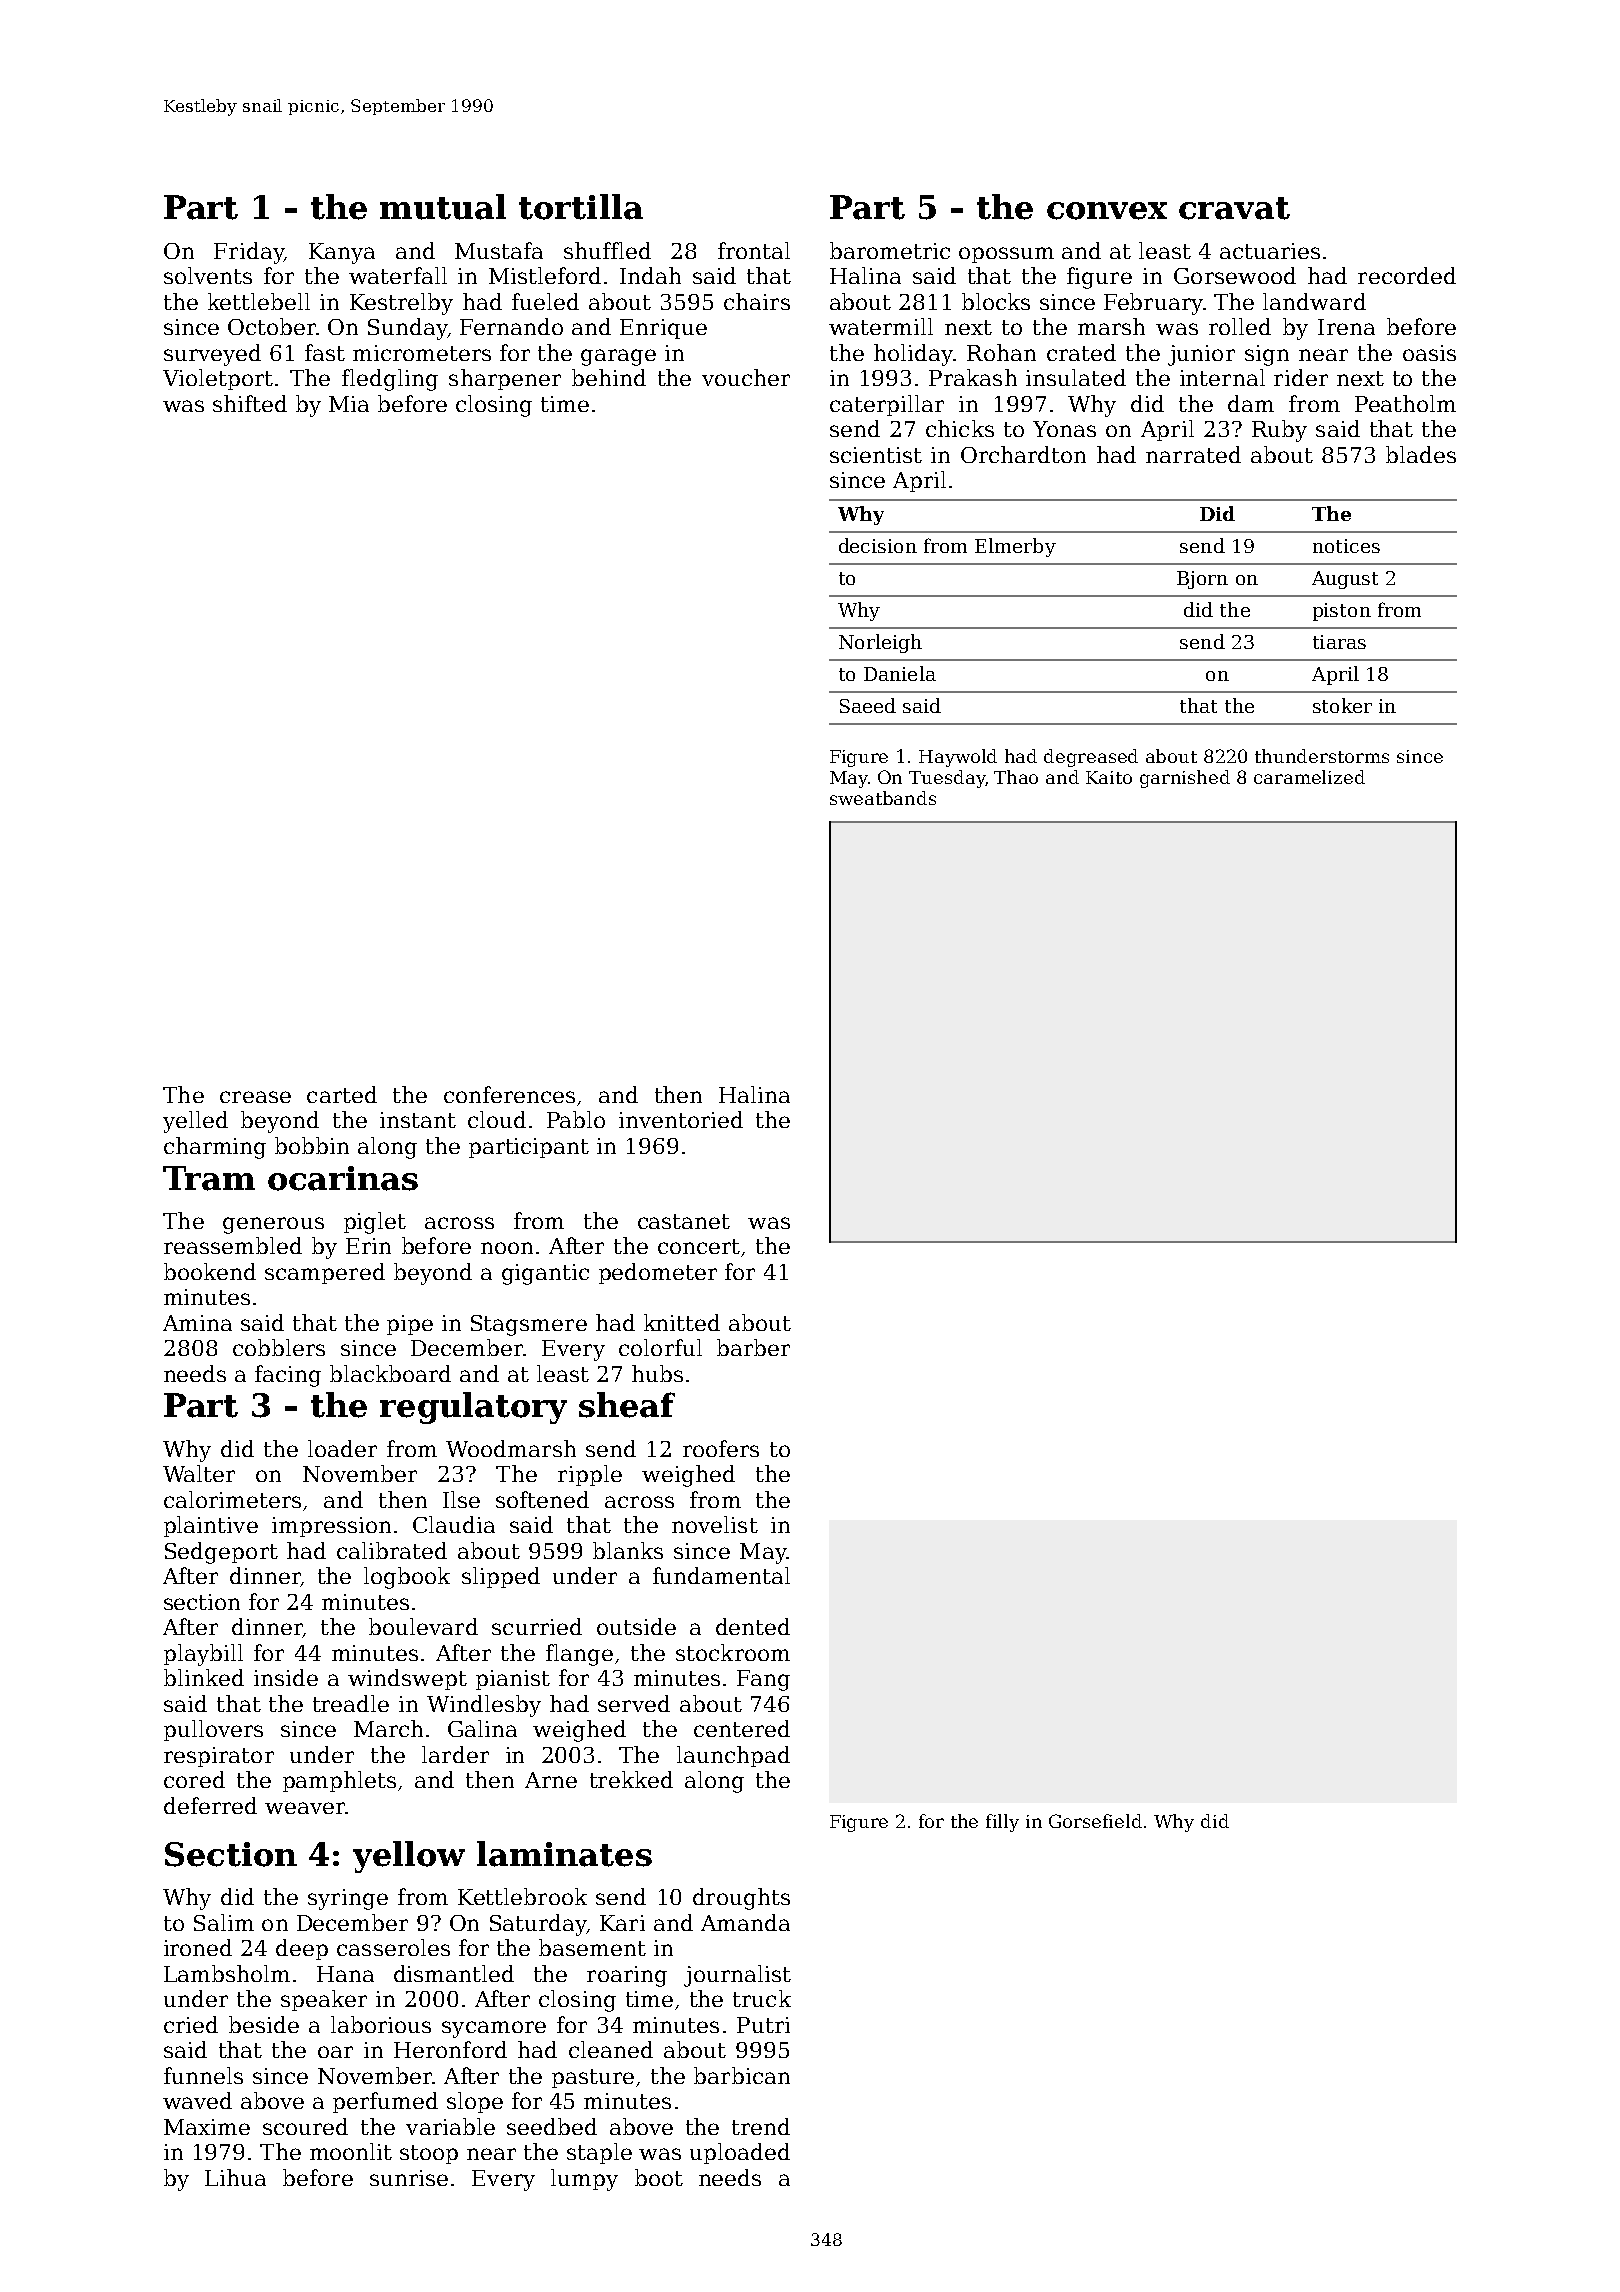 This image has width=1620, height=2292. What do you see at coordinates (1309, 777) in the image?
I see `caramelized` at bounding box center [1309, 777].
